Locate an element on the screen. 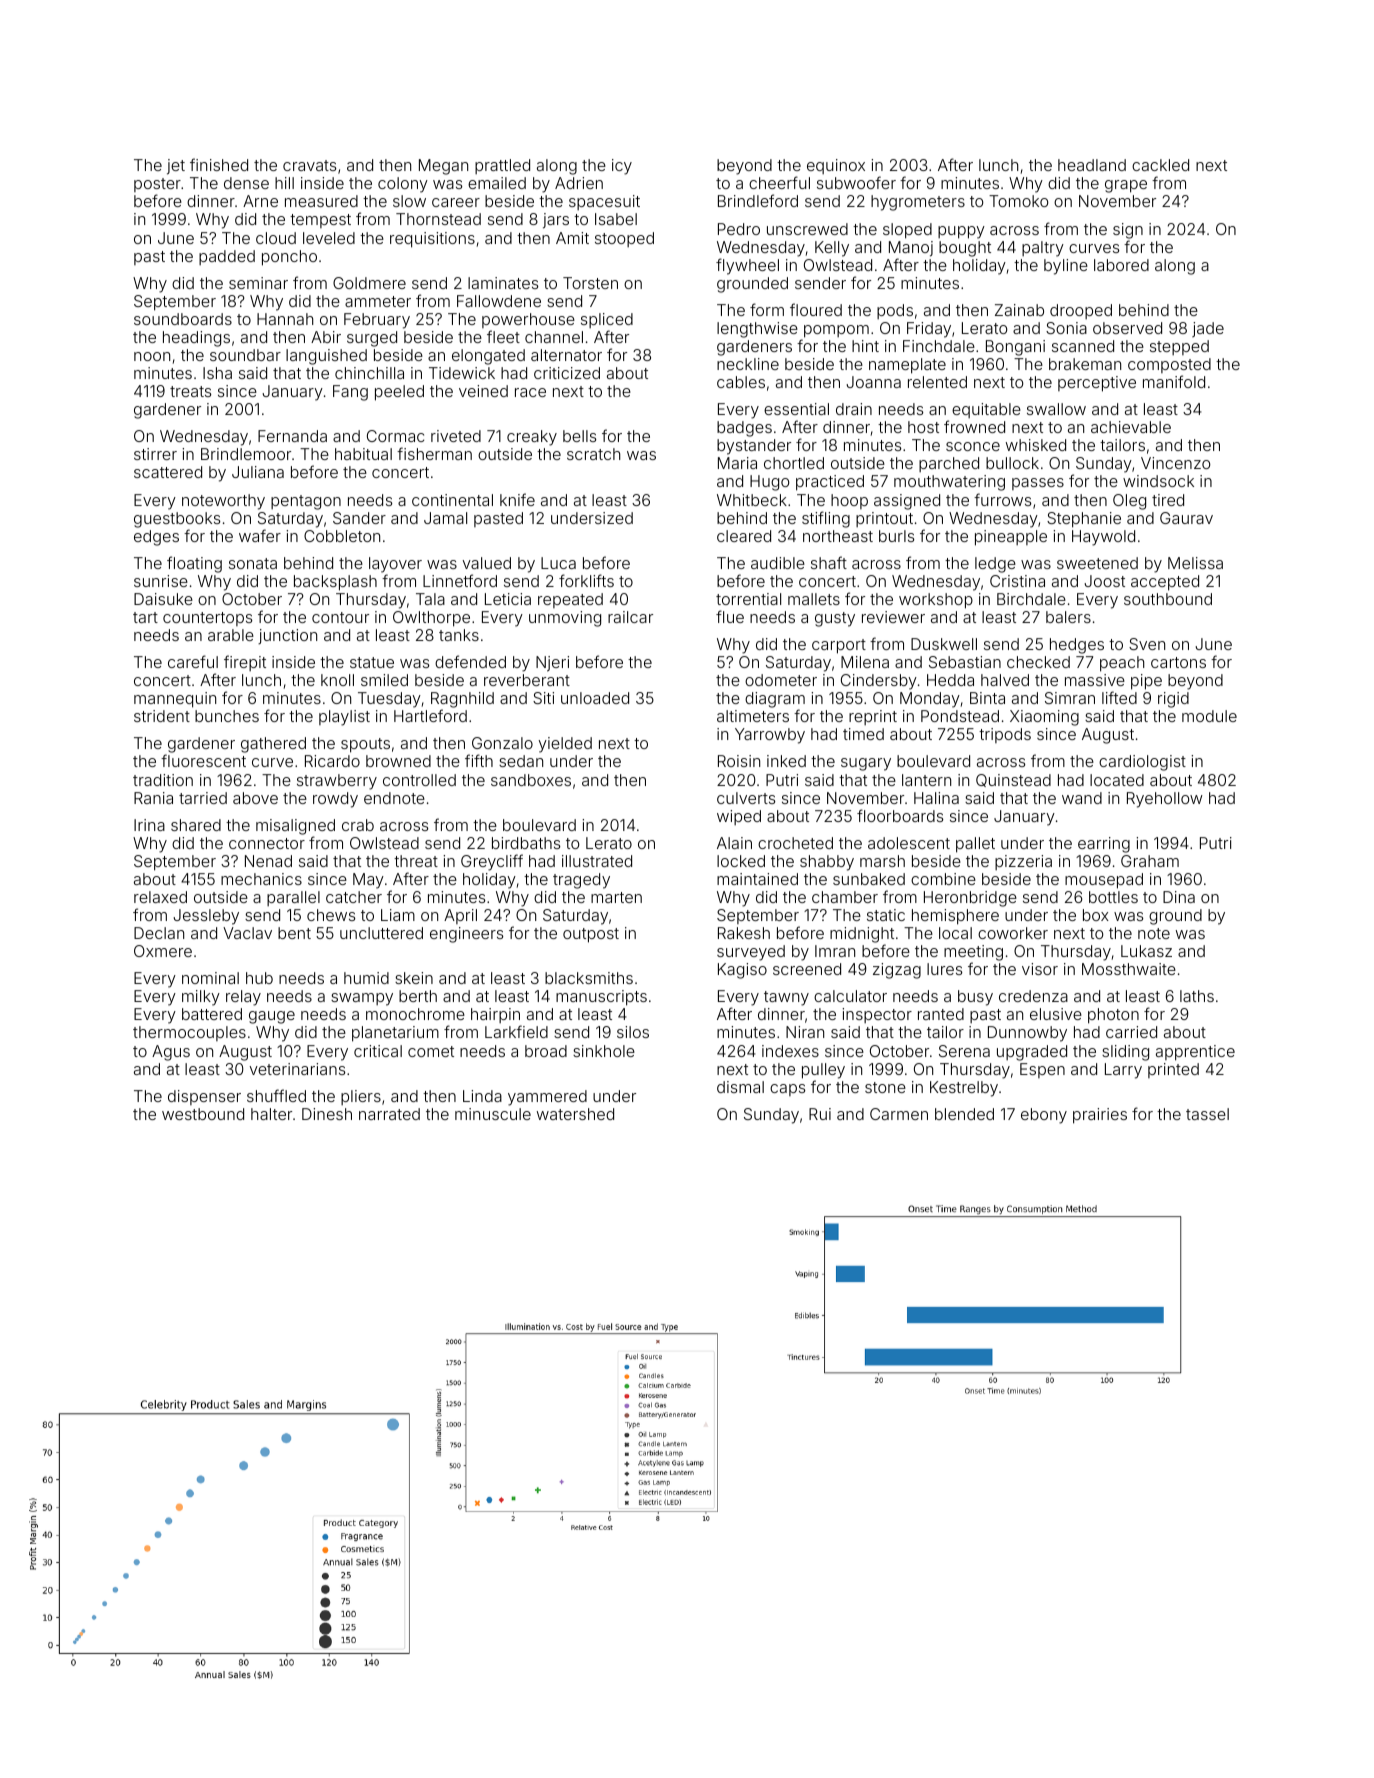  Adrien is located at coordinates (579, 183).
